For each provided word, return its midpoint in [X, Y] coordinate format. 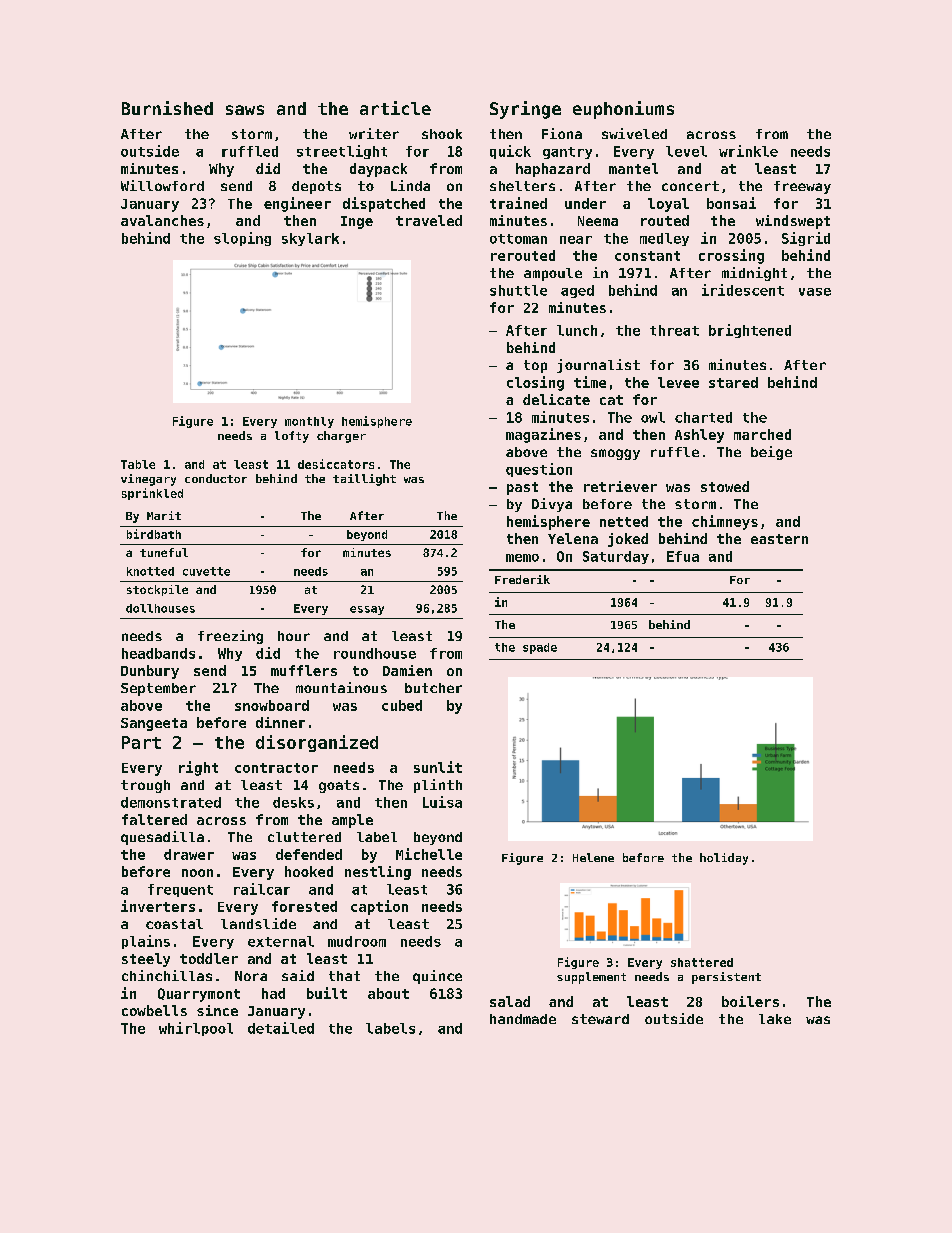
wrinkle [748, 151]
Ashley [699, 436]
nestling [378, 873]
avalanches [162, 220]
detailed [281, 1028]
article [395, 108]
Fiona [562, 133]
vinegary [148, 480]
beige [771, 453]
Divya [552, 505]
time [590, 382]
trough [145, 786]
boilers [750, 1001]
